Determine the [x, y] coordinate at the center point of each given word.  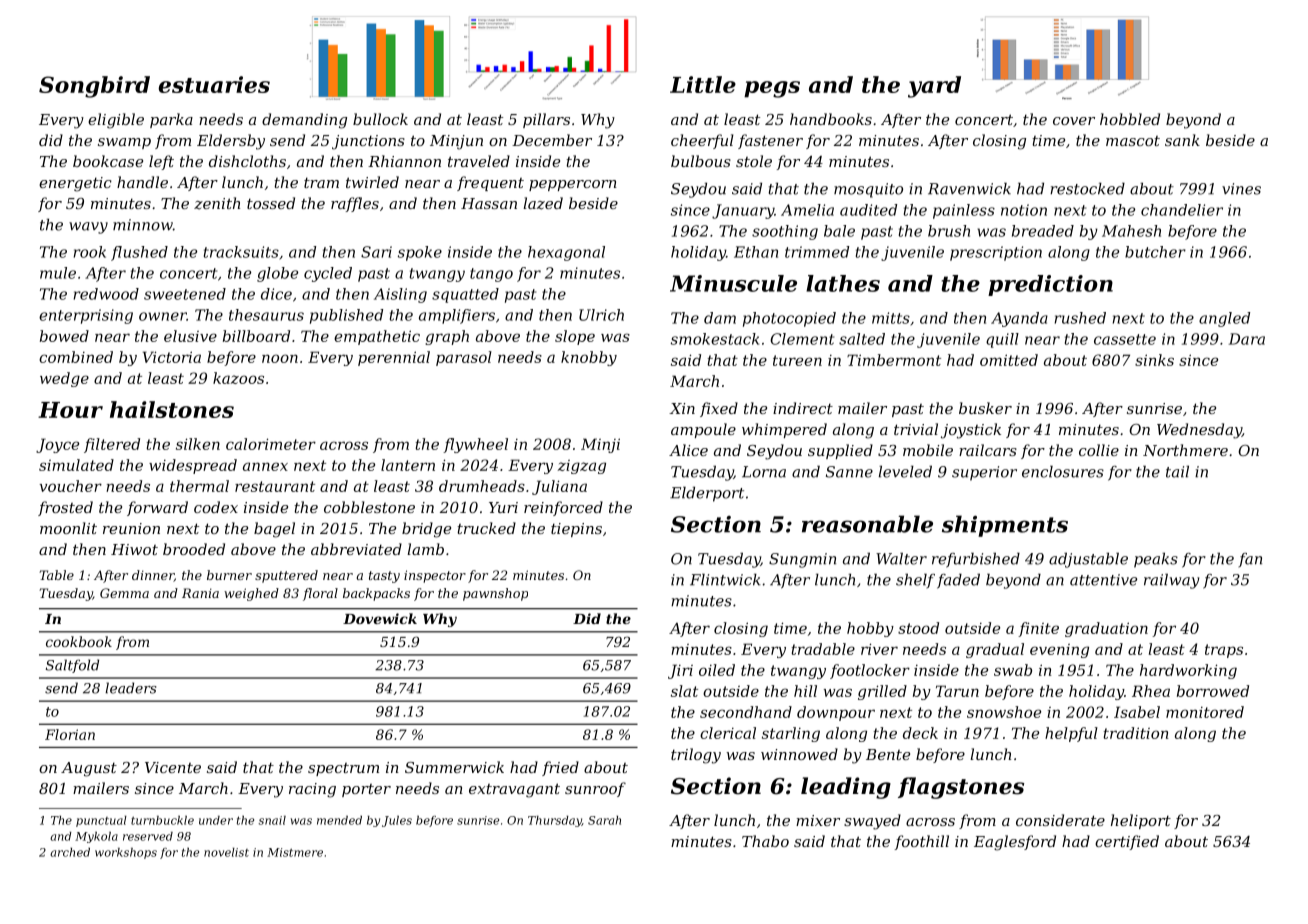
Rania [200, 593]
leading [846, 788]
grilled [882, 692]
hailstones [172, 409]
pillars [546, 120]
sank [1182, 140]
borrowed [1213, 691]
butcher [1155, 252]
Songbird [94, 87]
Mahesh [1131, 231]
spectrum [343, 769]
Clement [802, 339]
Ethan [756, 252]
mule [58, 273]
